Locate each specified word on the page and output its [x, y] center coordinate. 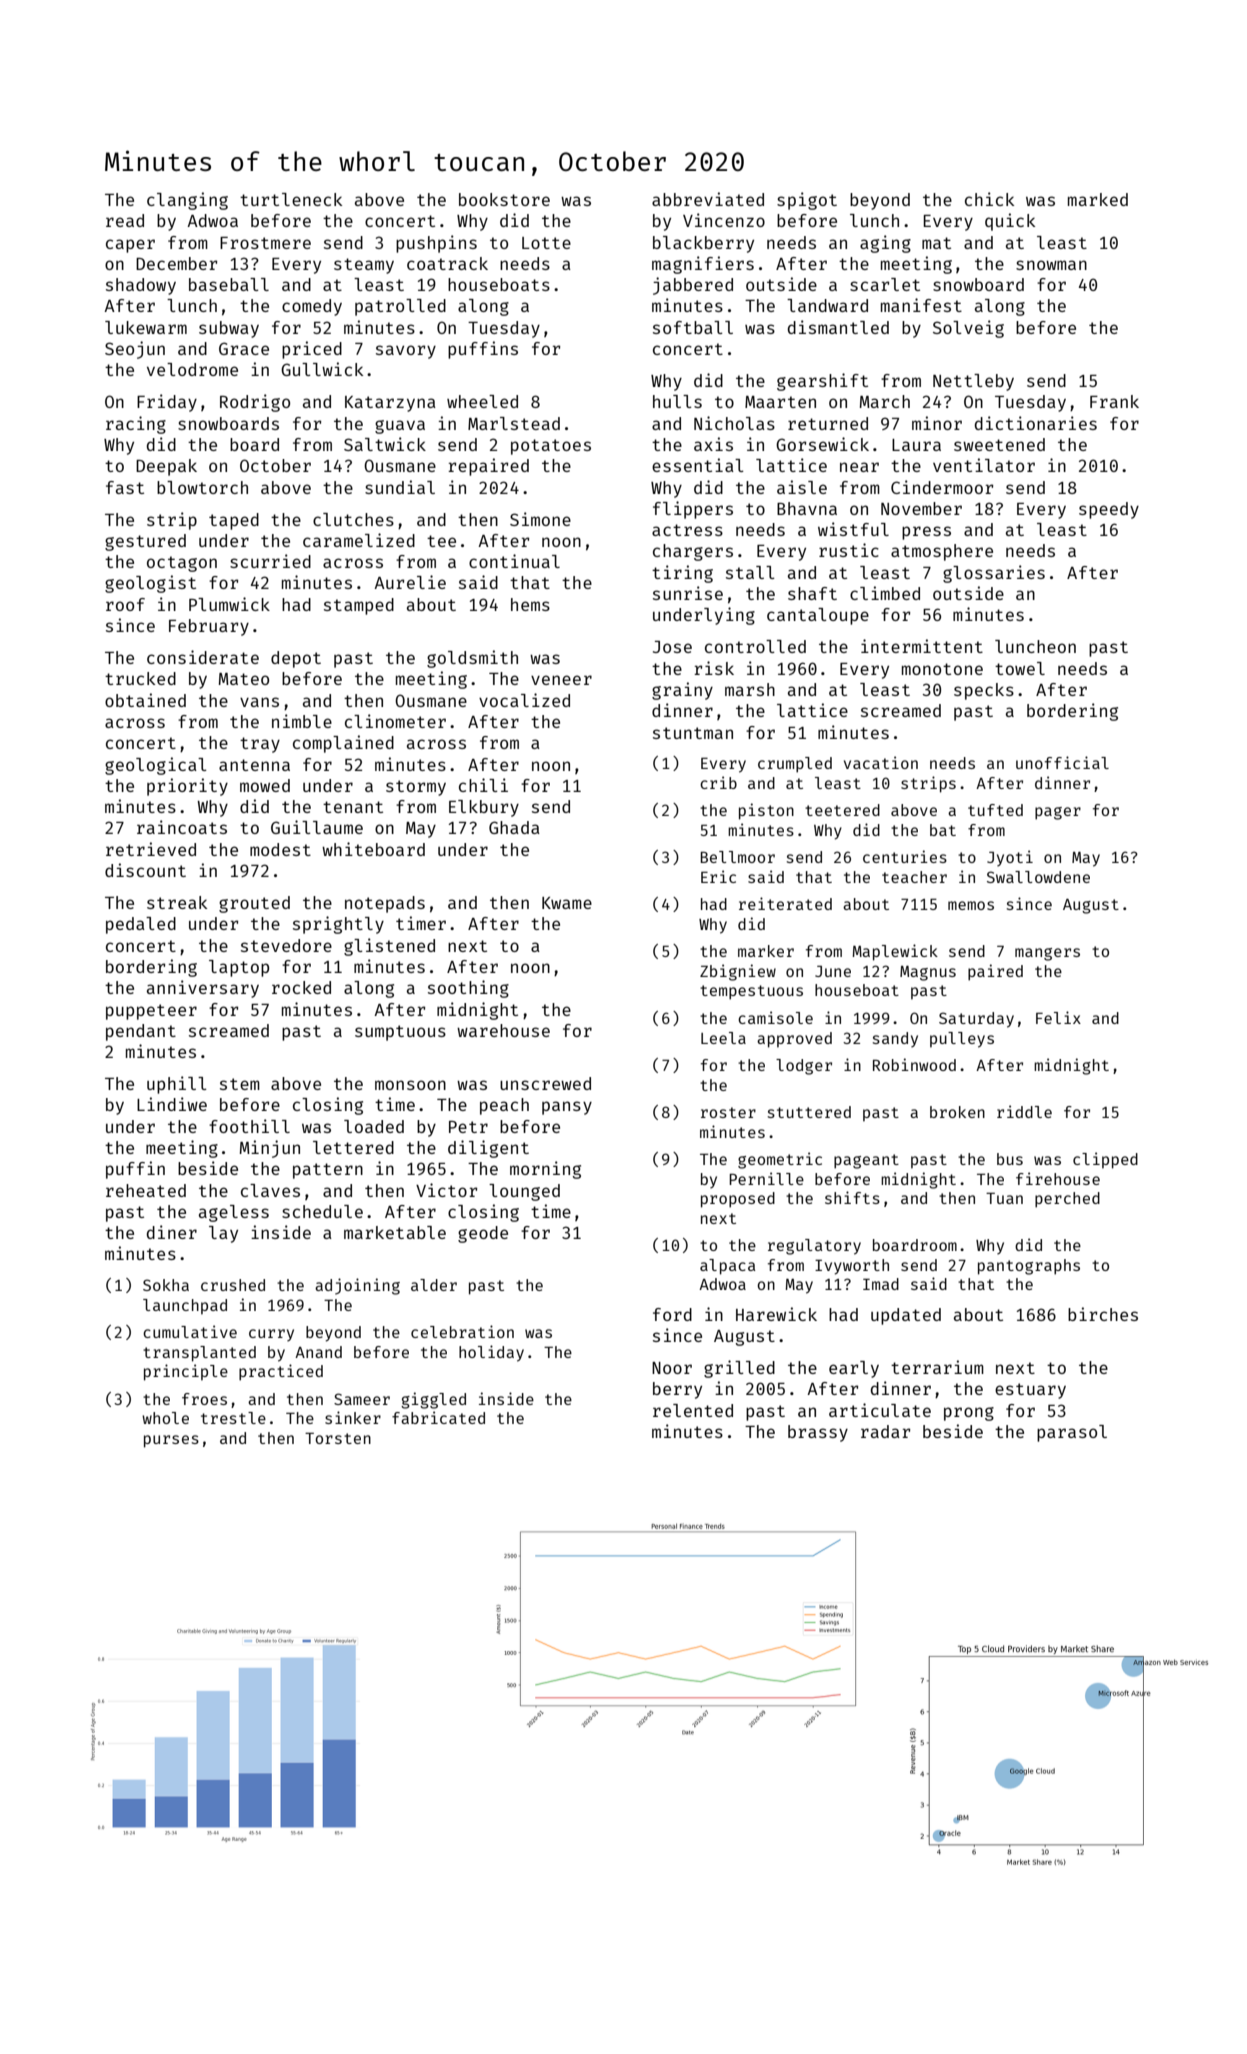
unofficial [1062, 762]
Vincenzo [724, 220]
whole [165, 1418]
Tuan [1004, 1198]
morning [545, 1170]
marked [1098, 199]
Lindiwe [172, 1104]
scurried [270, 561]
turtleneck [291, 199]
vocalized [524, 700]
